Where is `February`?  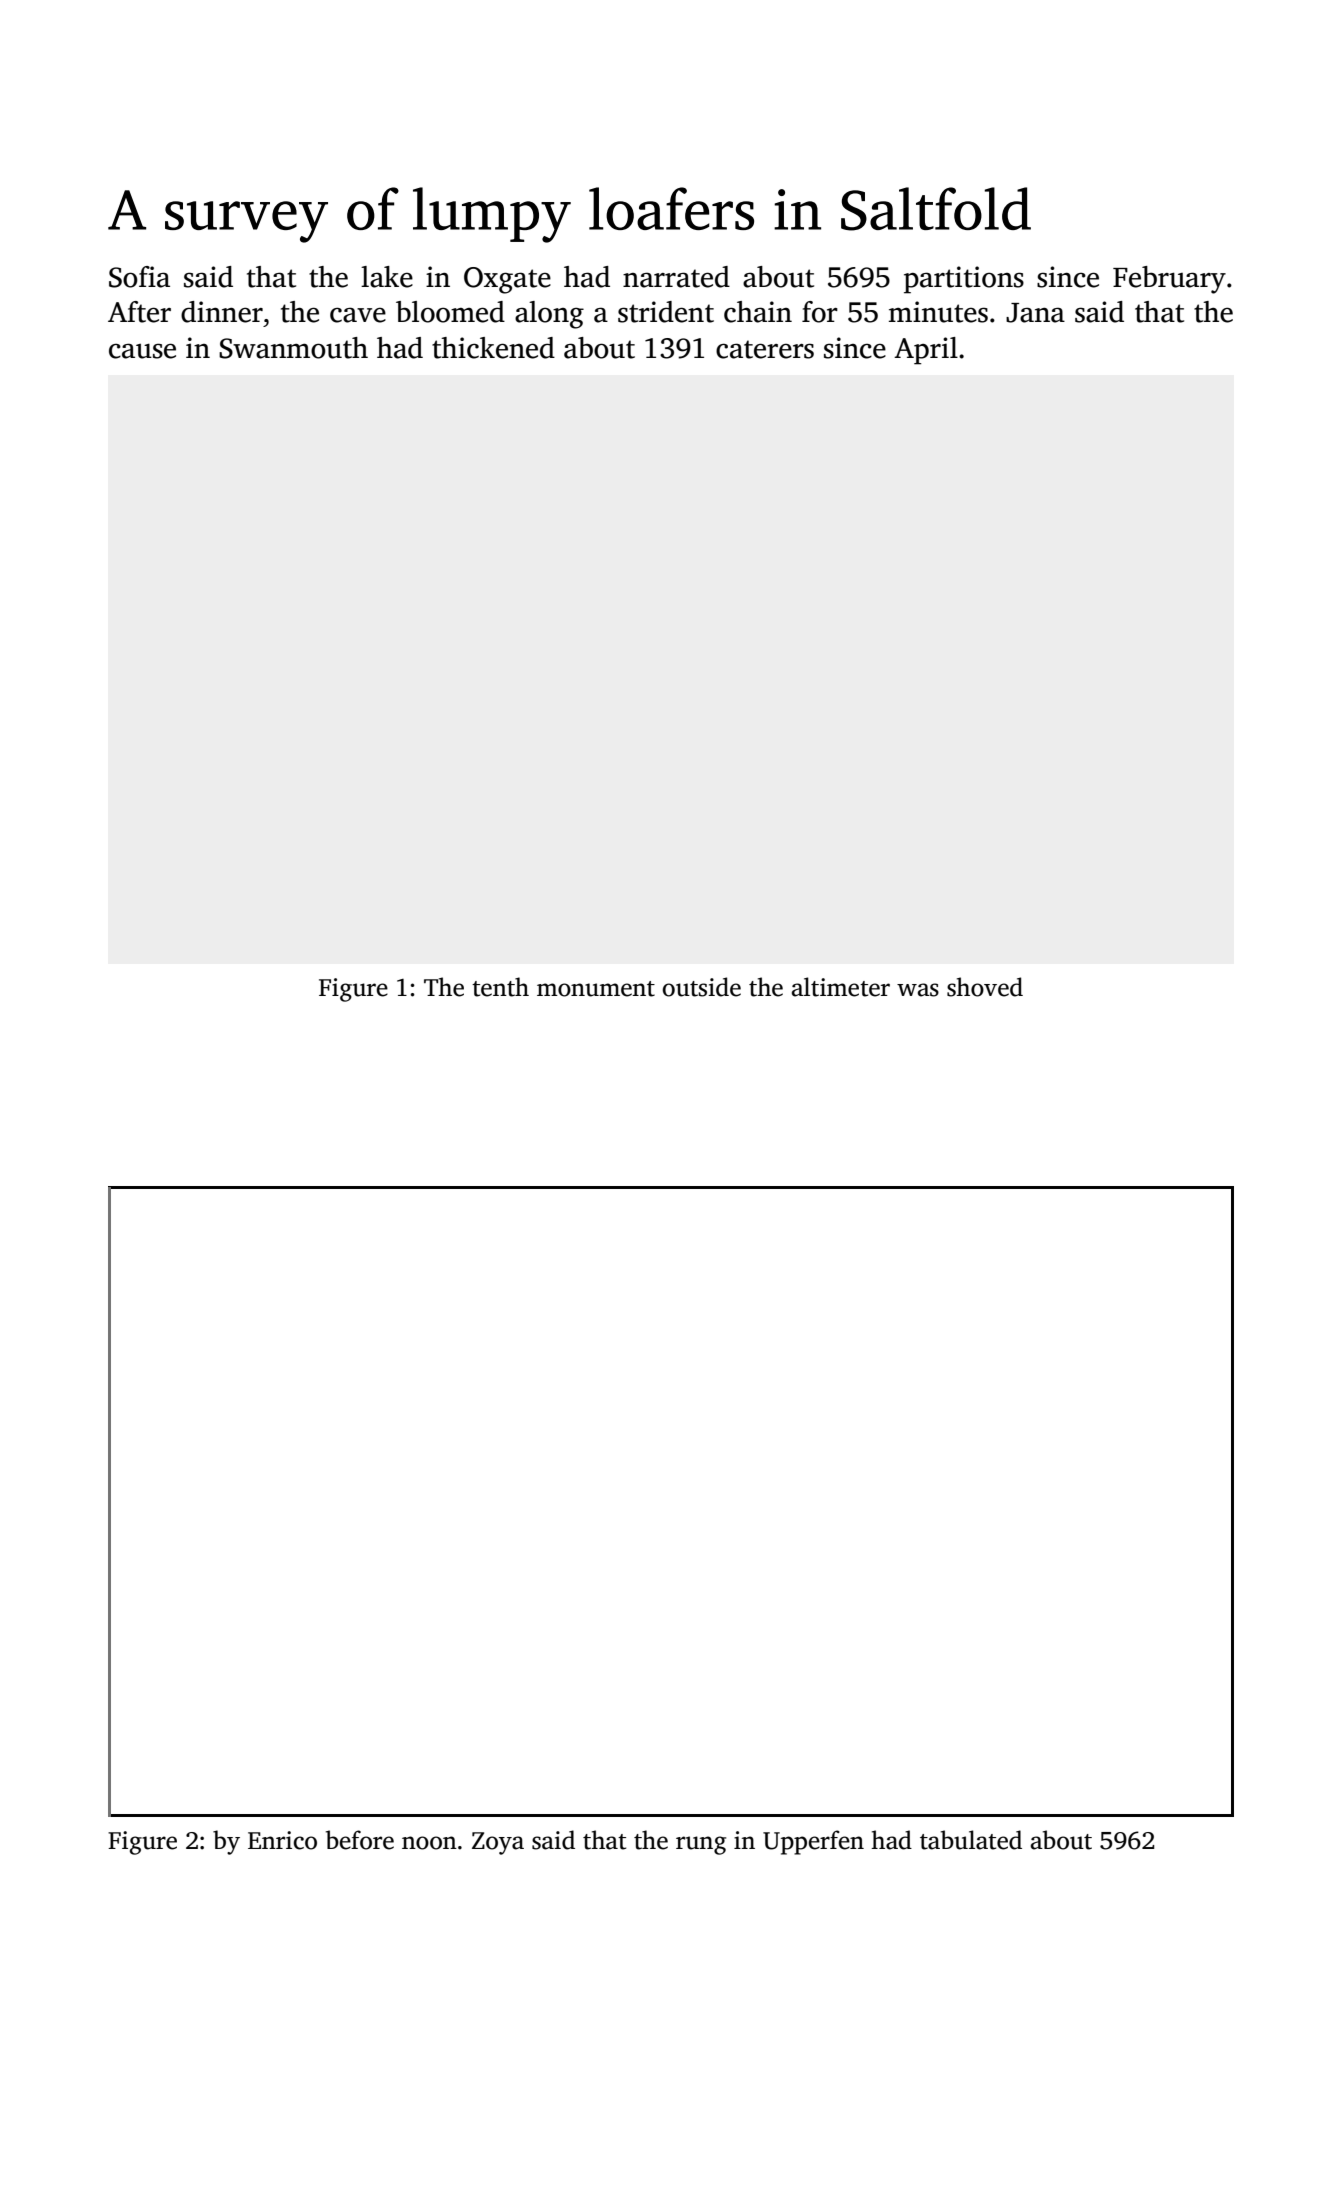
February is located at coordinates (1169, 280).
